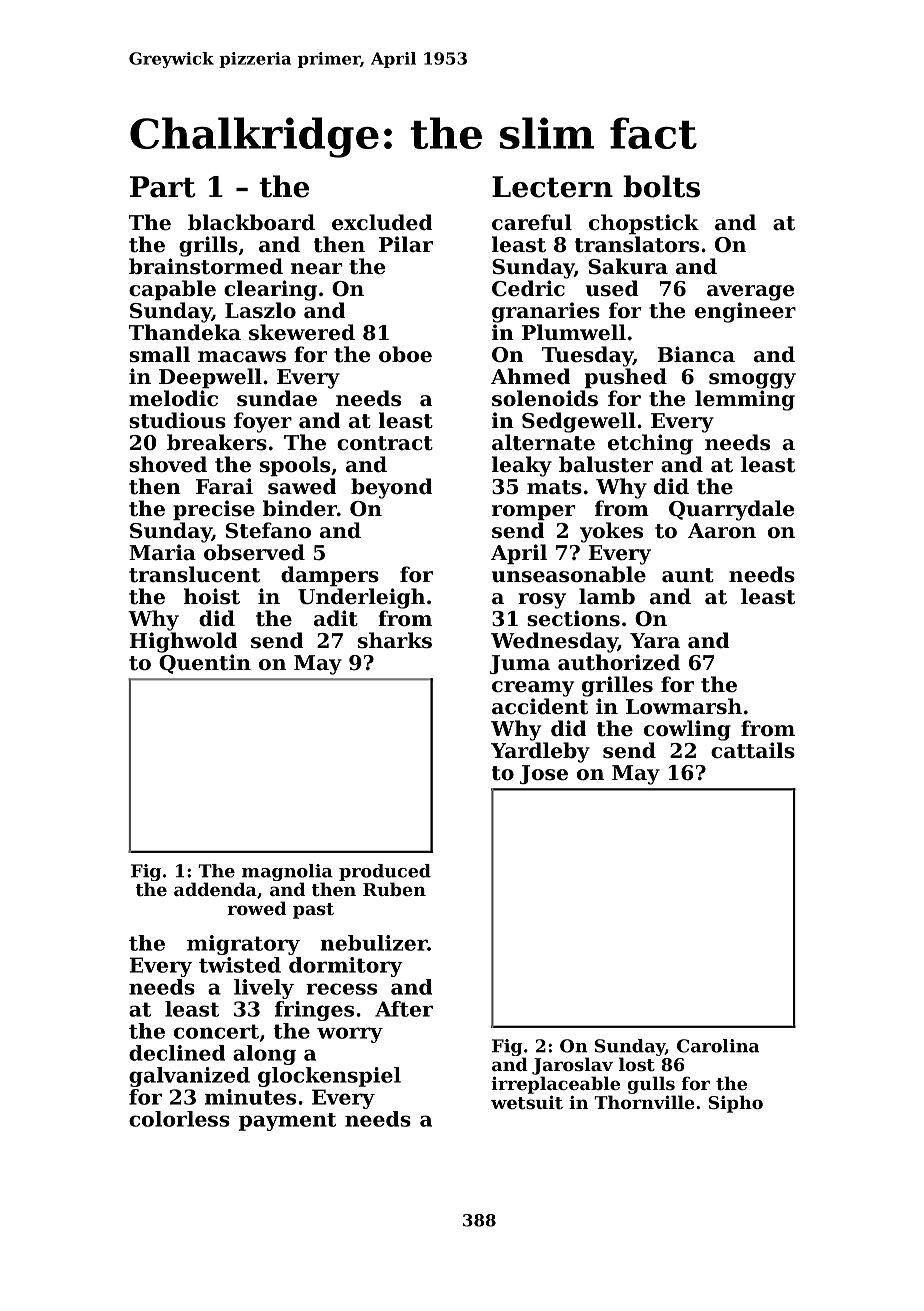 The height and width of the screenshot is (1311, 924). Describe the element at coordinates (543, 774) in the screenshot. I see `Jose` at that location.
